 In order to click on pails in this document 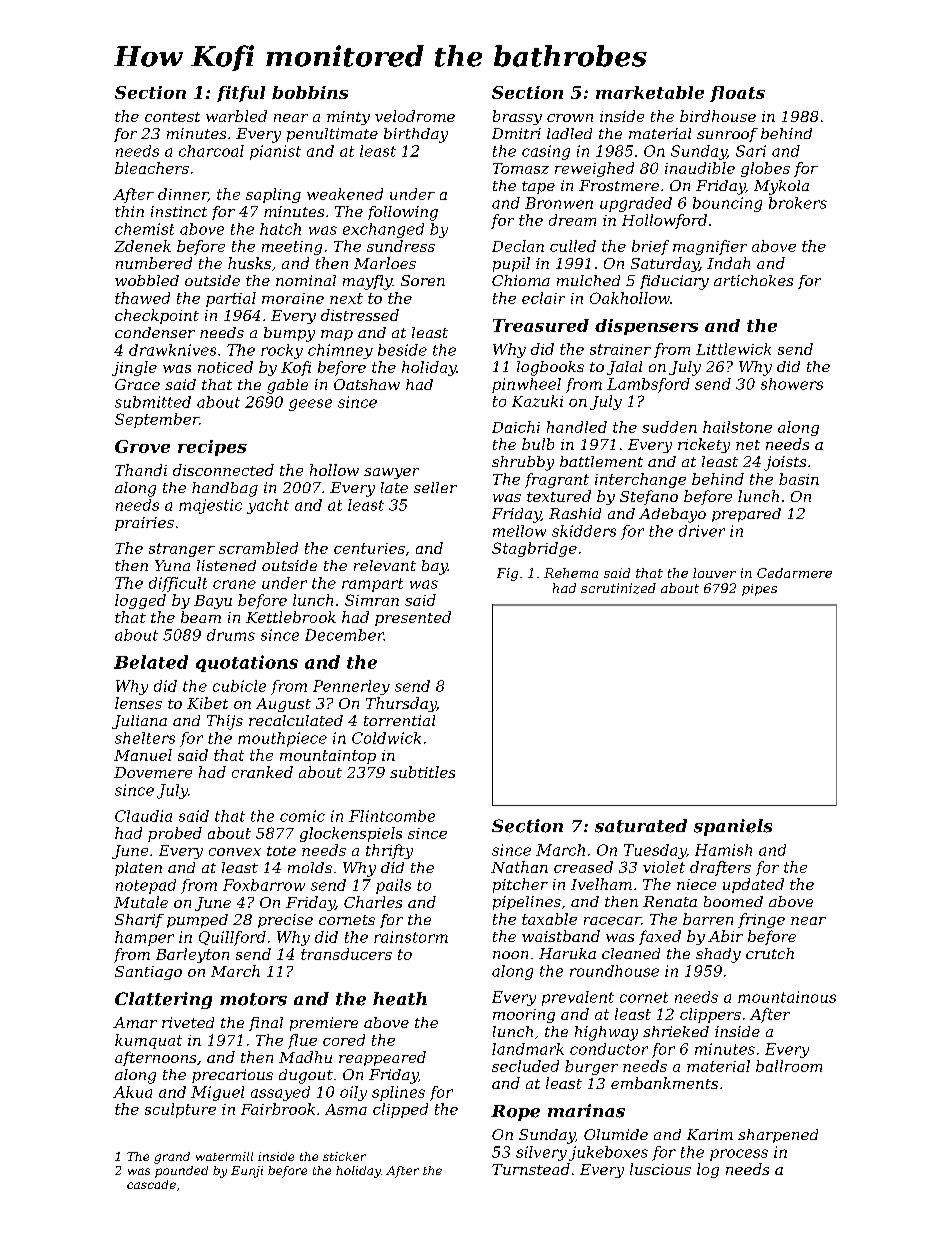, I will do `click(393, 886)`.
